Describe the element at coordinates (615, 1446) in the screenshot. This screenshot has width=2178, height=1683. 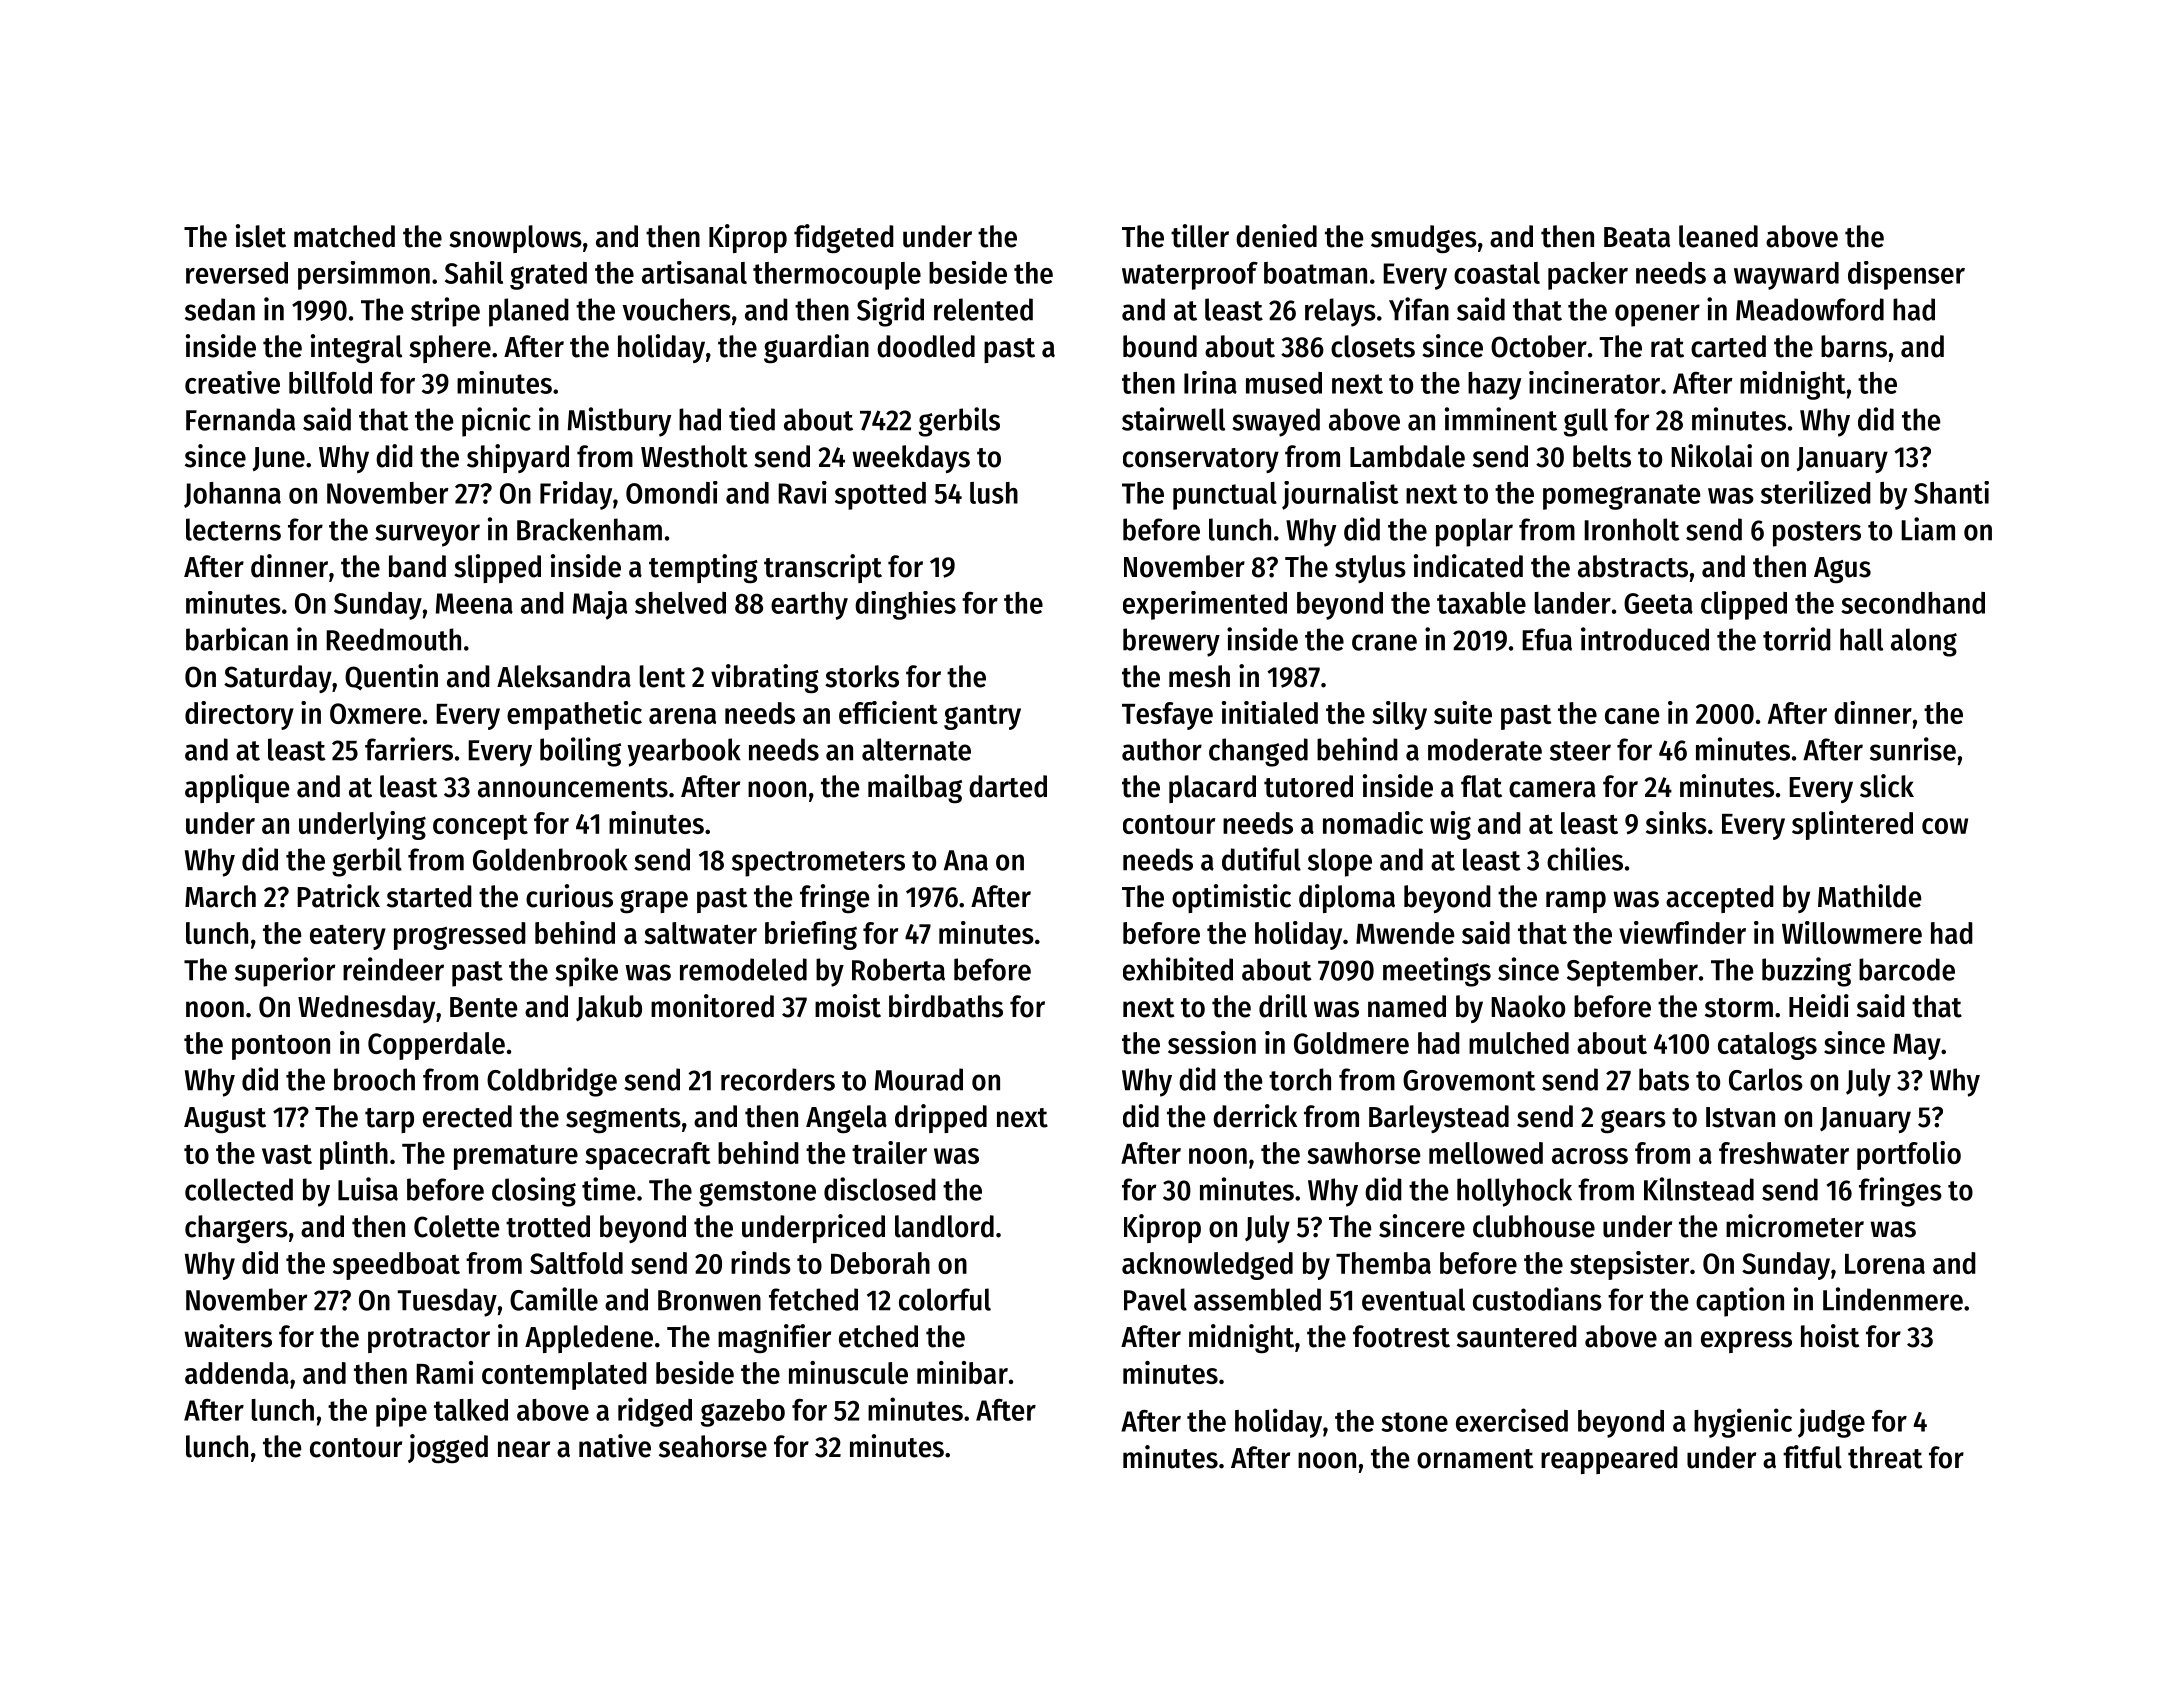
I see `native` at that location.
